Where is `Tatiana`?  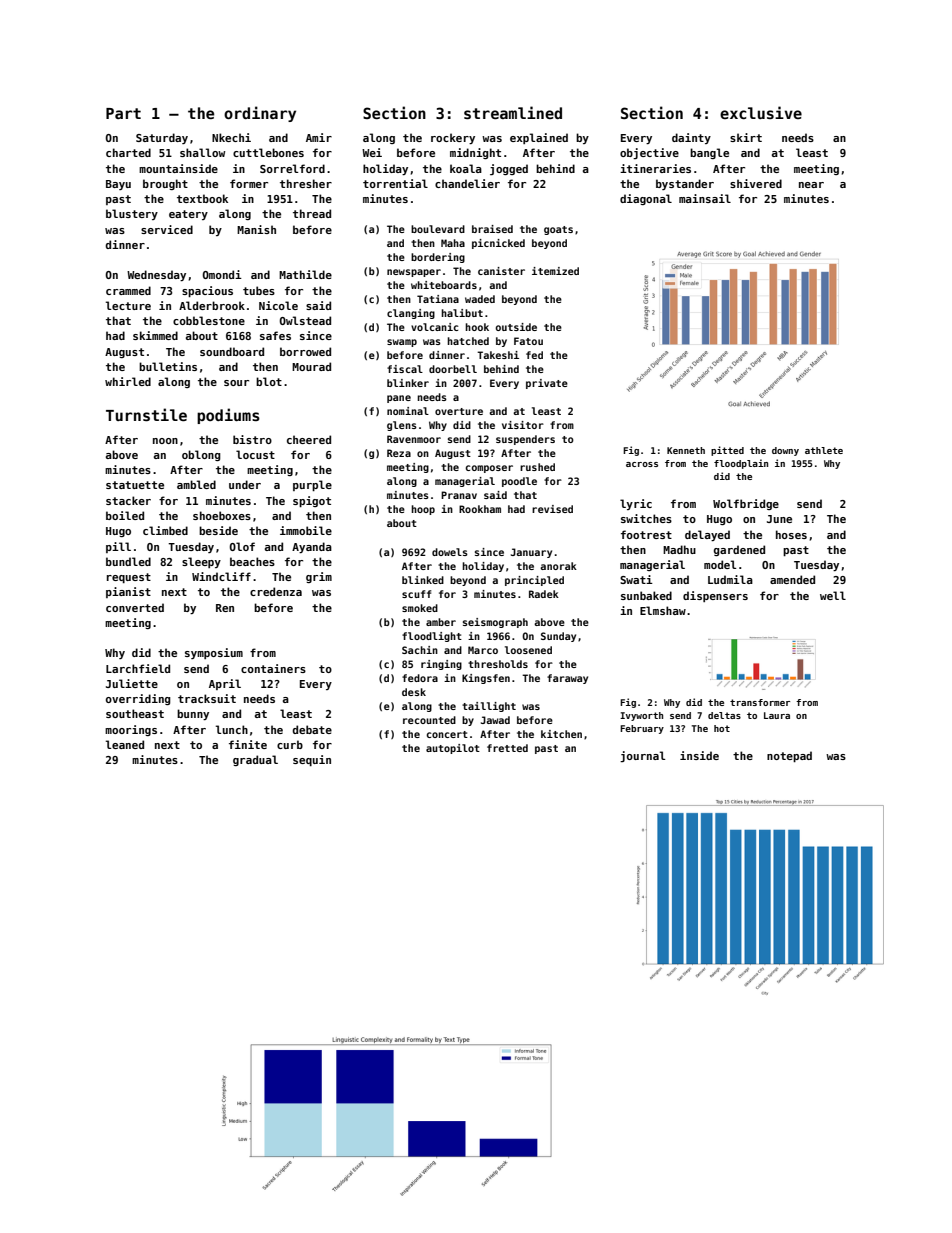
Tatiana is located at coordinates (438, 299).
